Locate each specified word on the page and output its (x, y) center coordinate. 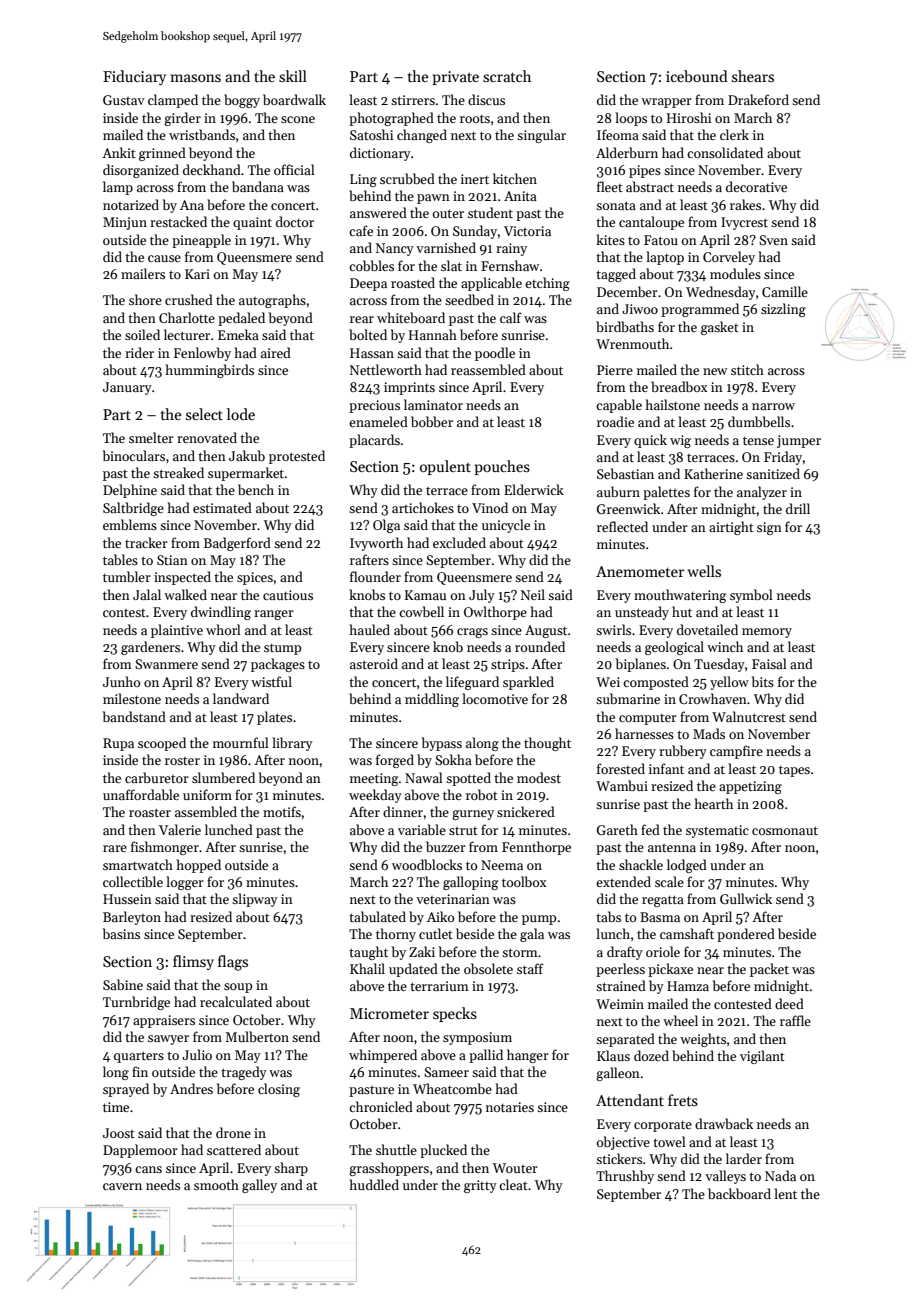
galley (259, 1186)
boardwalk (294, 99)
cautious (288, 595)
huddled (374, 1184)
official (294, 169)
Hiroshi (689, 117)
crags (472, 633)
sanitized (773, 473)
